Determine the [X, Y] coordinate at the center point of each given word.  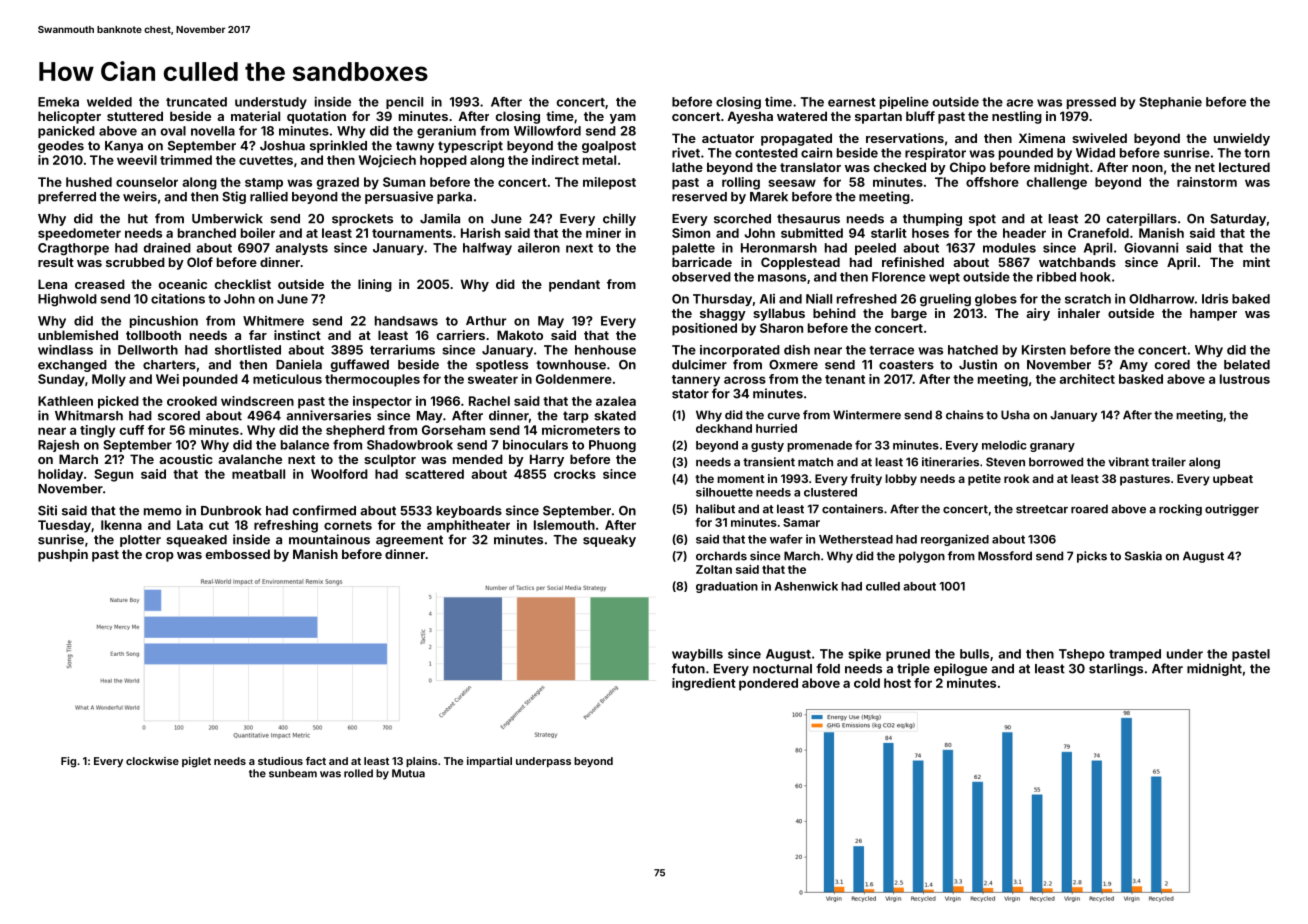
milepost [609, 183]
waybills [697, 654]
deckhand [724, 428]
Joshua [282, 146]
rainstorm [1207, 182]
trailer [1169, 462]
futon [688, 668]
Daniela [299, 364]
